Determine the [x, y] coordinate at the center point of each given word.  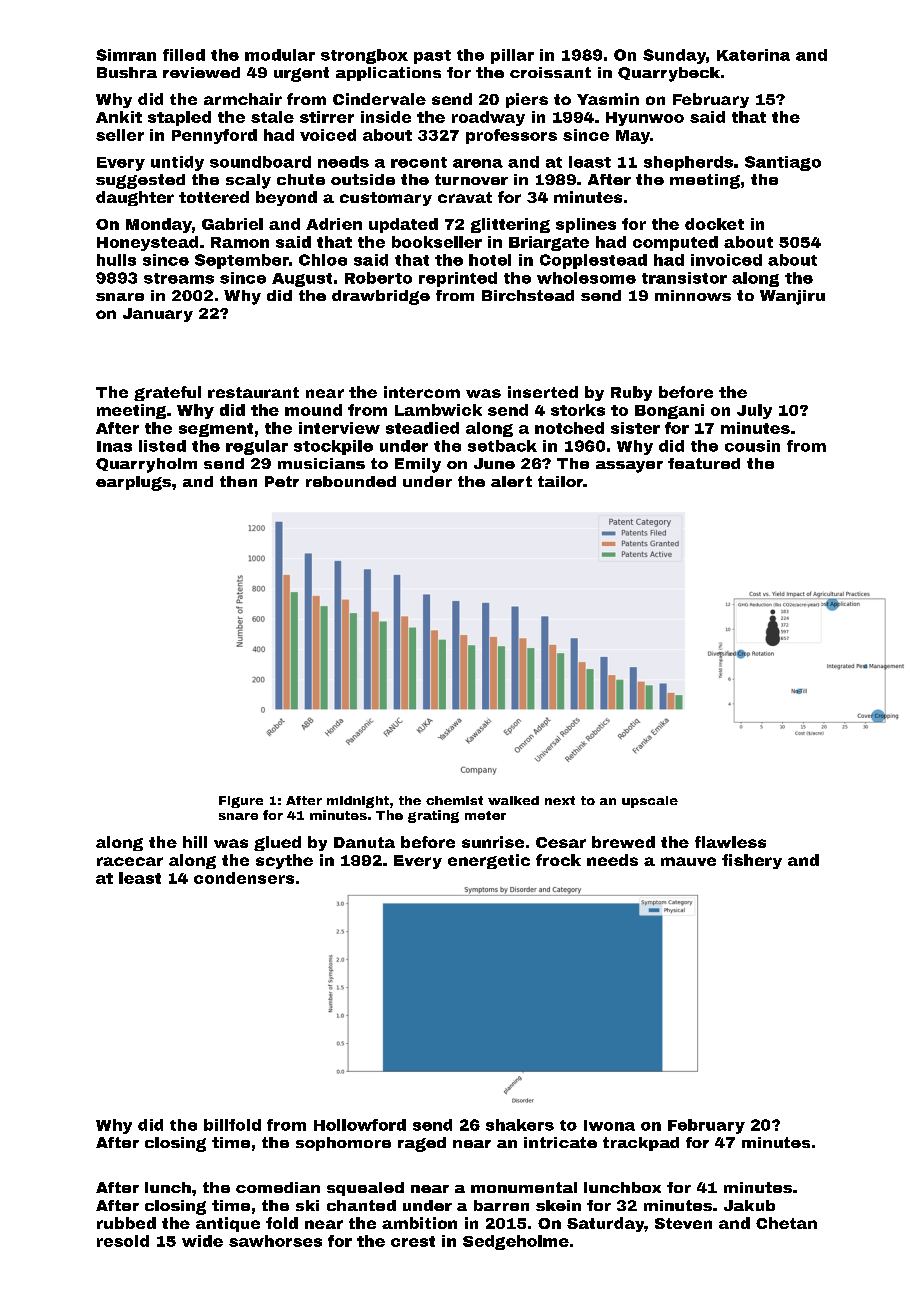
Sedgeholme [516, 1242]
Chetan [786, 1223]
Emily [418, 465]
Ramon [240, 242]
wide [202, 1241]
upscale [650, 802]
